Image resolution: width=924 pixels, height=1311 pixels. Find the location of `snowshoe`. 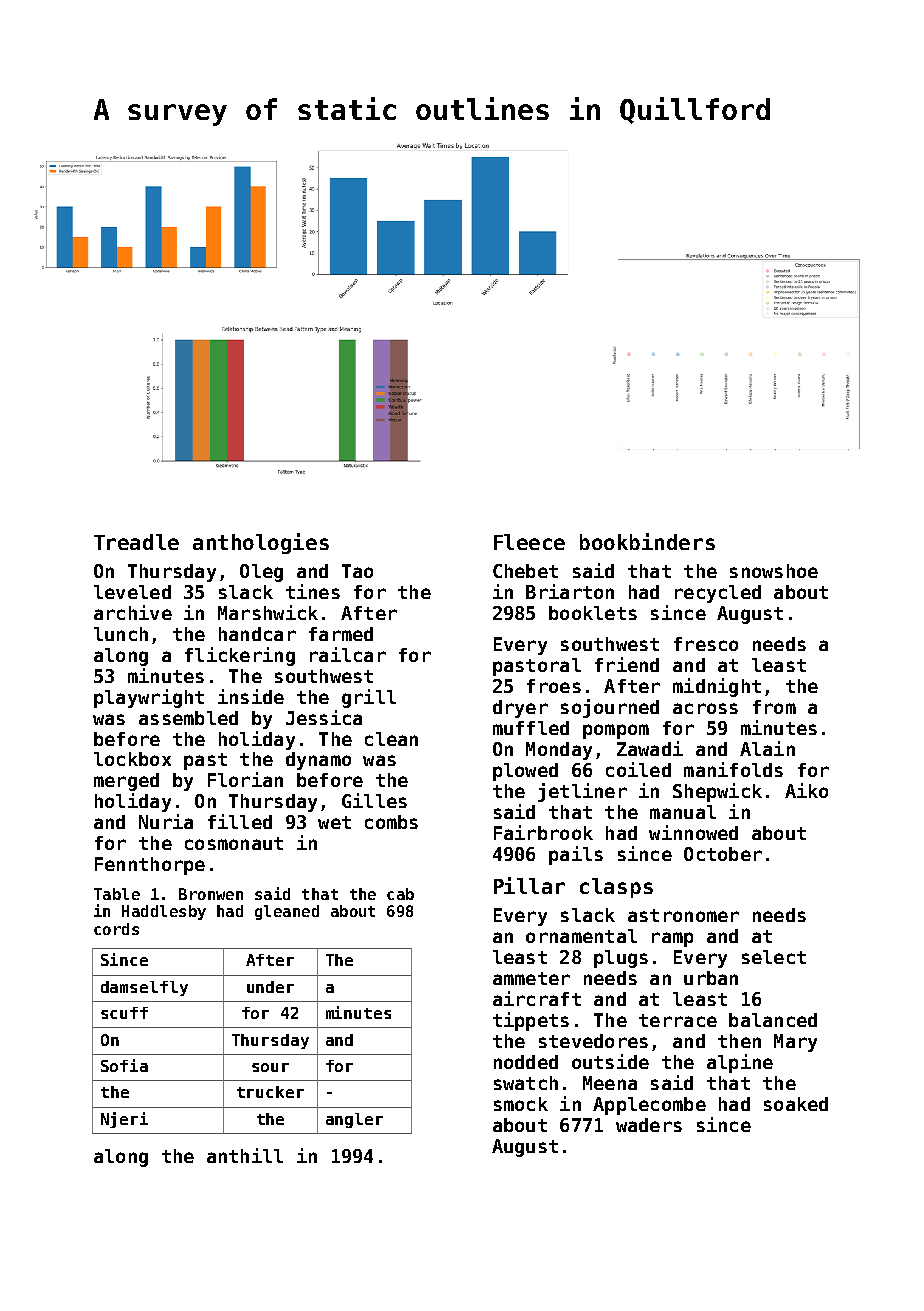

snowshoe is located at coordinates (774, 571).
